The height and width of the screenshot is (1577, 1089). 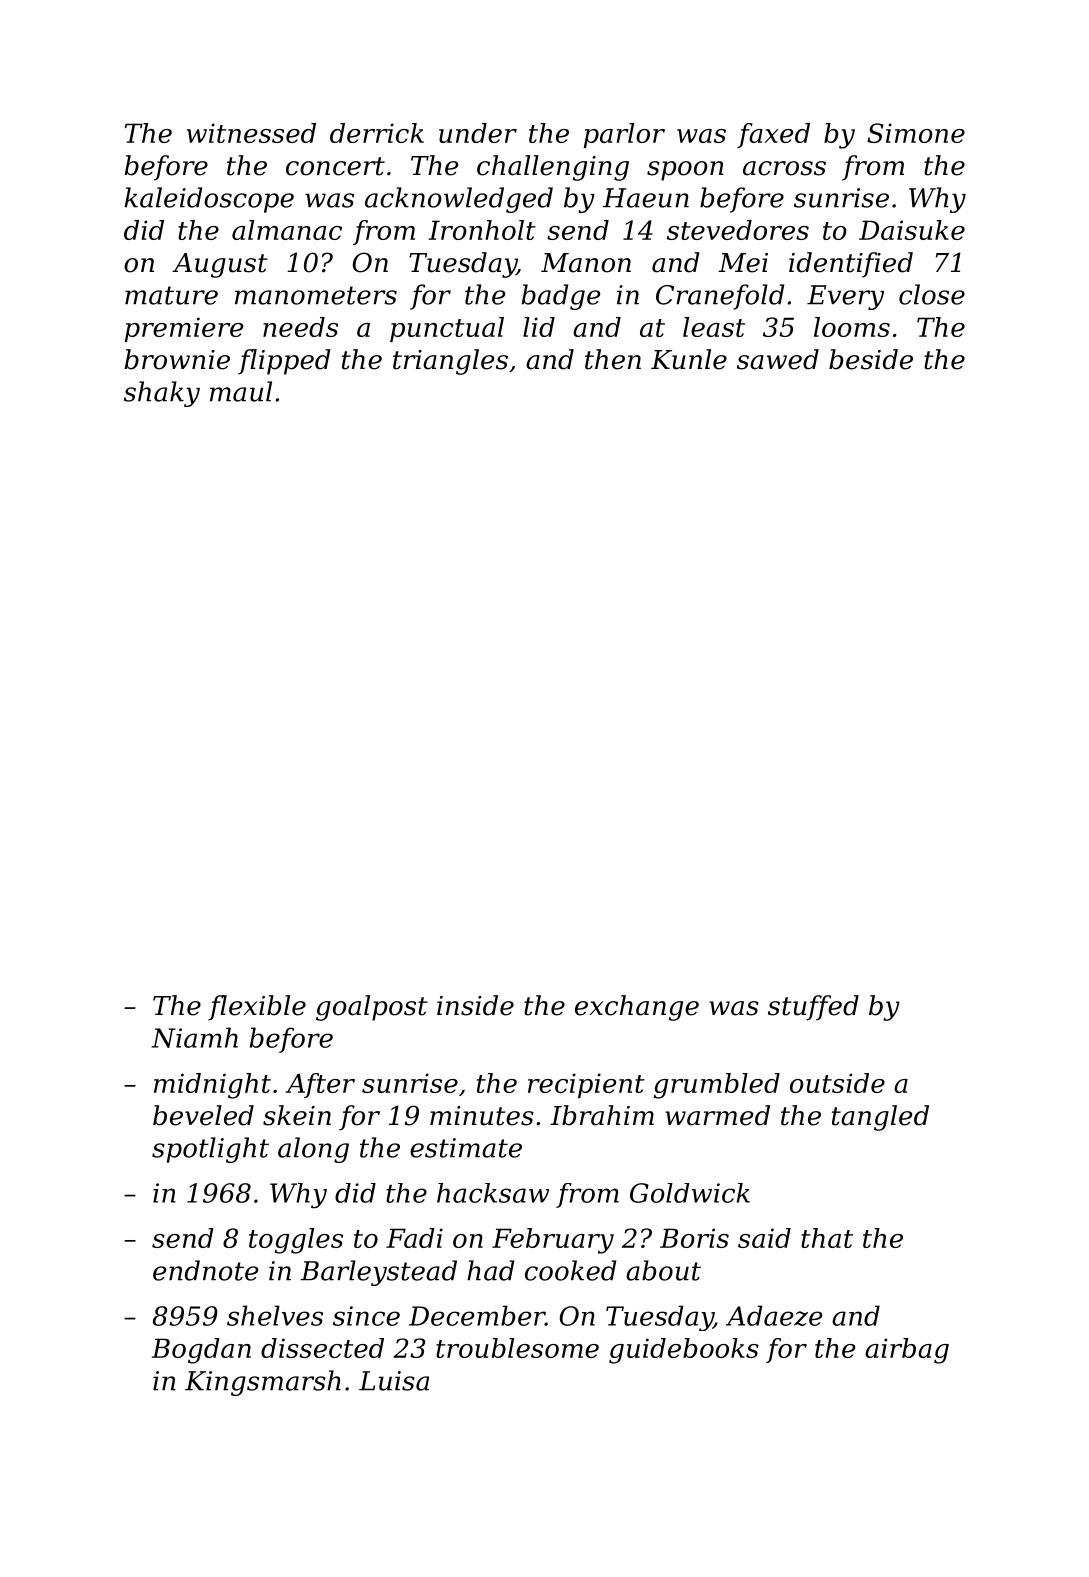 I want to click on Simone, so click(x=916, y=133).
